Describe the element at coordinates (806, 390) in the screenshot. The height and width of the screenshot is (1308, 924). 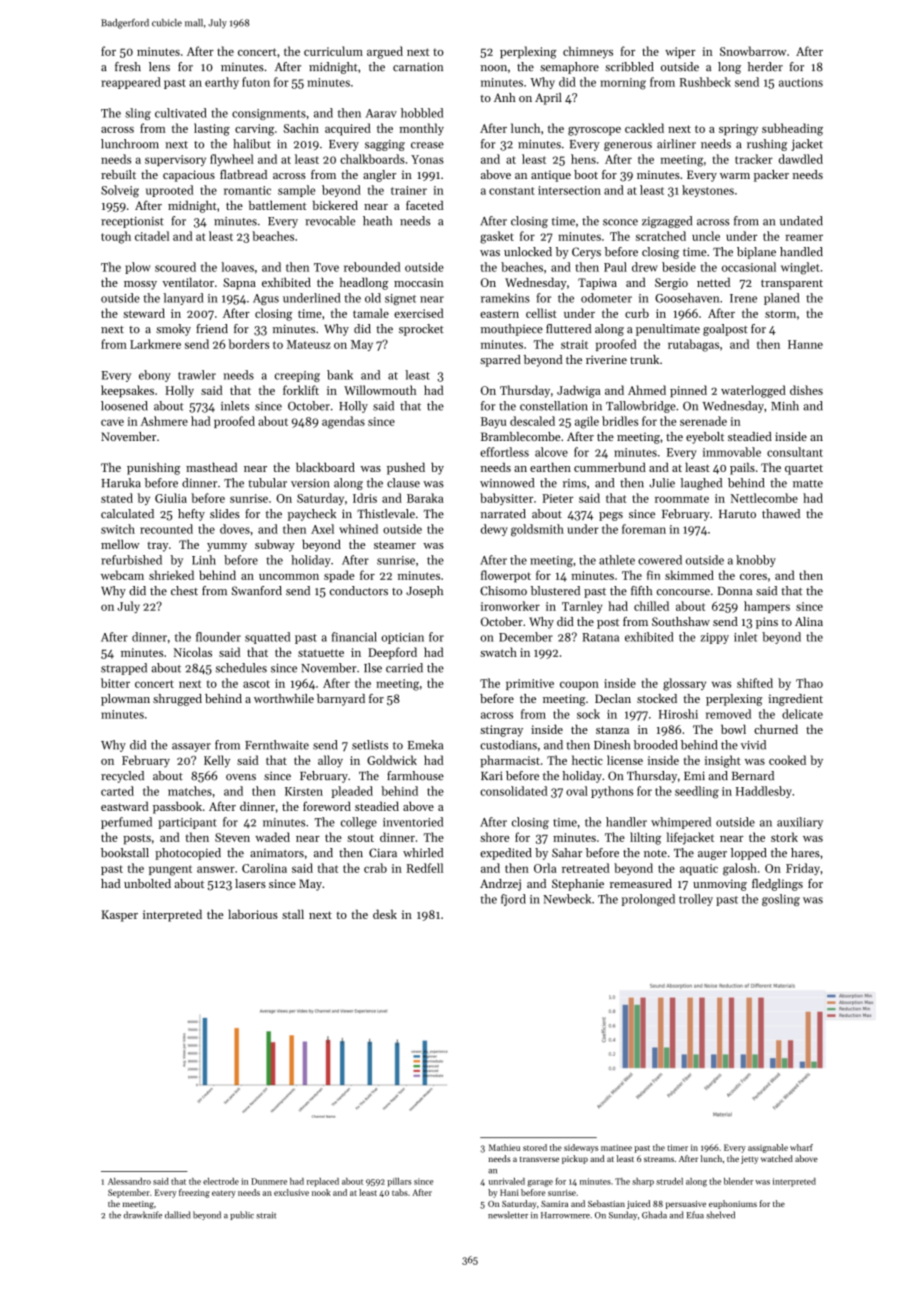
I see `dishes` at that location.
